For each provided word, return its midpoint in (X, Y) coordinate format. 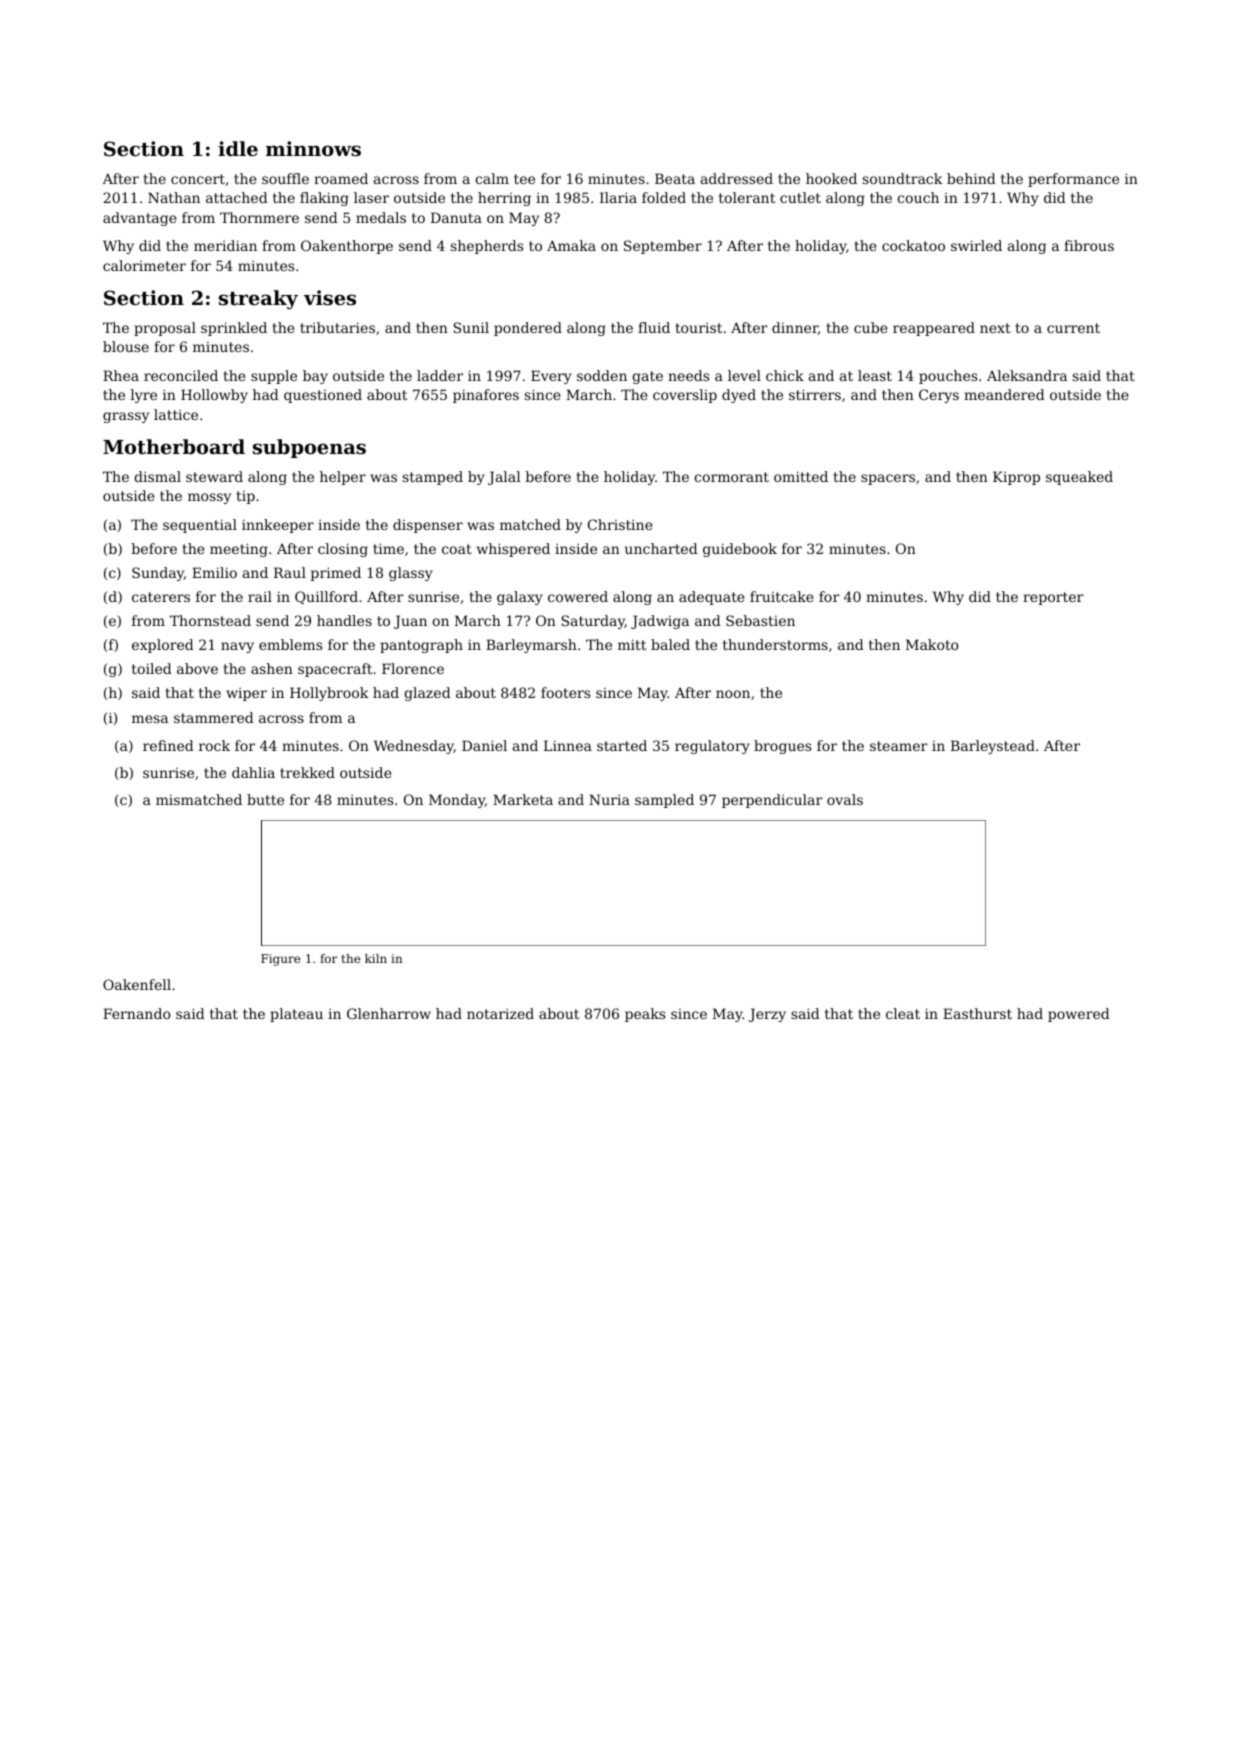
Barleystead (993, 747)
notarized (500, 1013)
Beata (675, 178)
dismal (157, 476)
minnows (313, 148)
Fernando (137, 1013)
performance (1073, 180)
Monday (457, 801)
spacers (888, 479)
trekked (307, 772)
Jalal (504, 478)
